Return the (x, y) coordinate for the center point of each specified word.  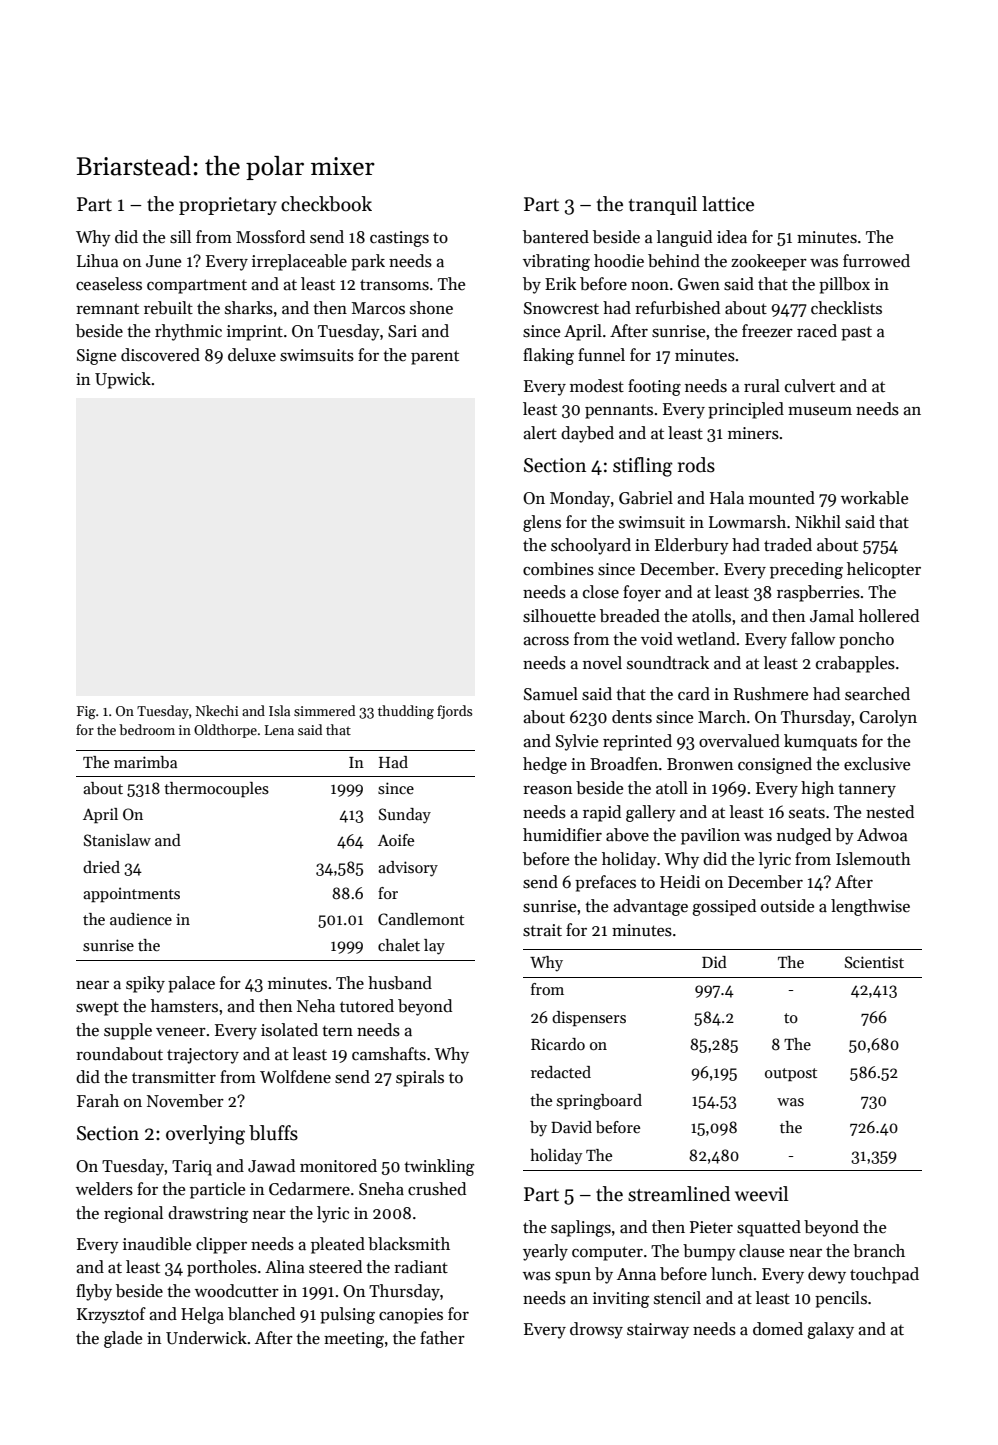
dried (101, 867)
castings (399, 239)
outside (787, 906)
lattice (728, 204)
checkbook (326, 204)
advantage (650, 907)
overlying (205, 1135)
